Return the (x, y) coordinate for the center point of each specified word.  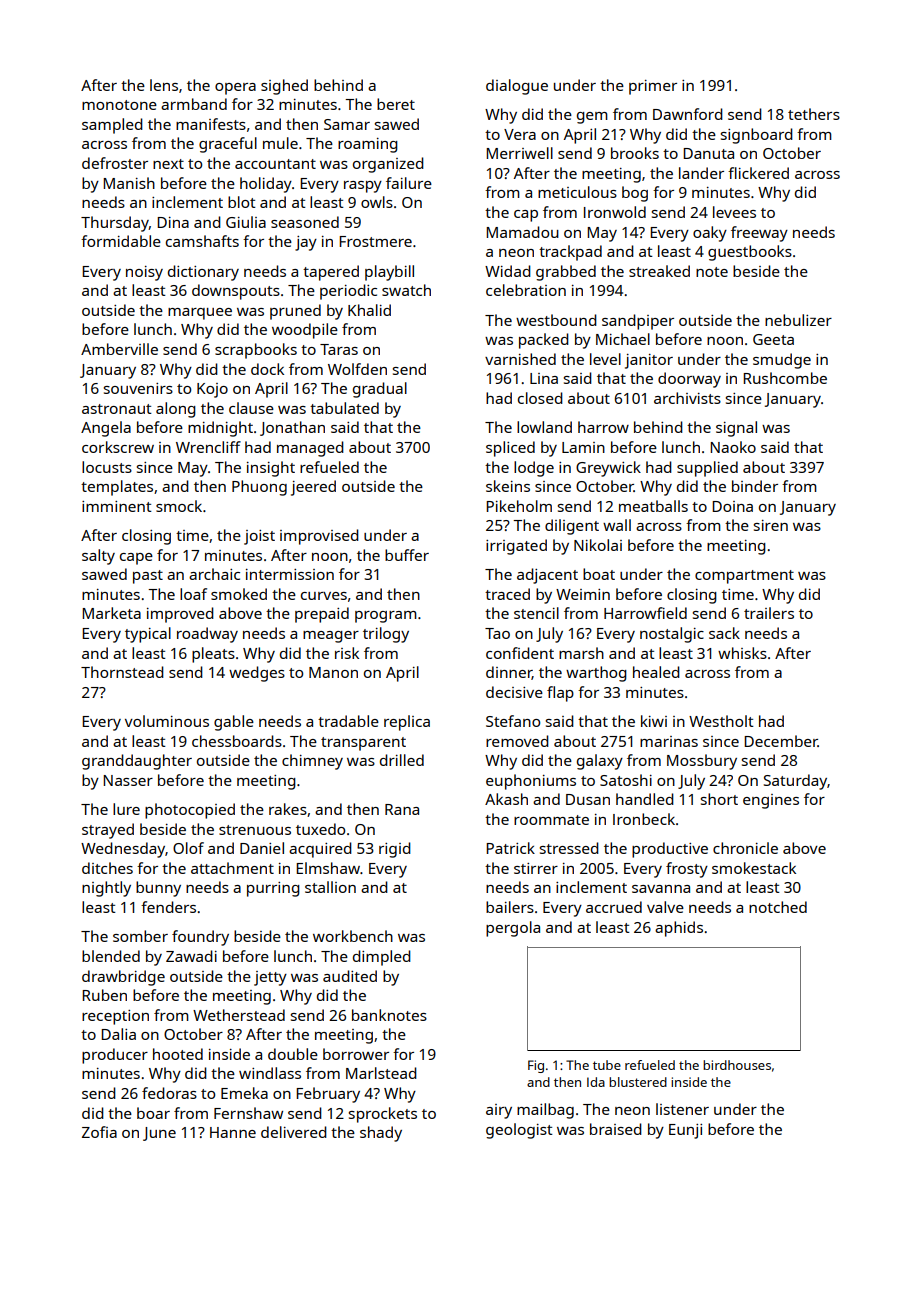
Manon (333, 672)
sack (724, 633)
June (159, 1134)
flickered (758, 173)
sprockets (383, 1115)
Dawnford (688, 114)
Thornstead (122, 672)
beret (396, 104)
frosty (687, 870)
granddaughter (137, 762)
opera (235, 89)
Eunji (685, 1131)
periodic (348, 292)
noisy (144, 273)
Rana (402, 809)
